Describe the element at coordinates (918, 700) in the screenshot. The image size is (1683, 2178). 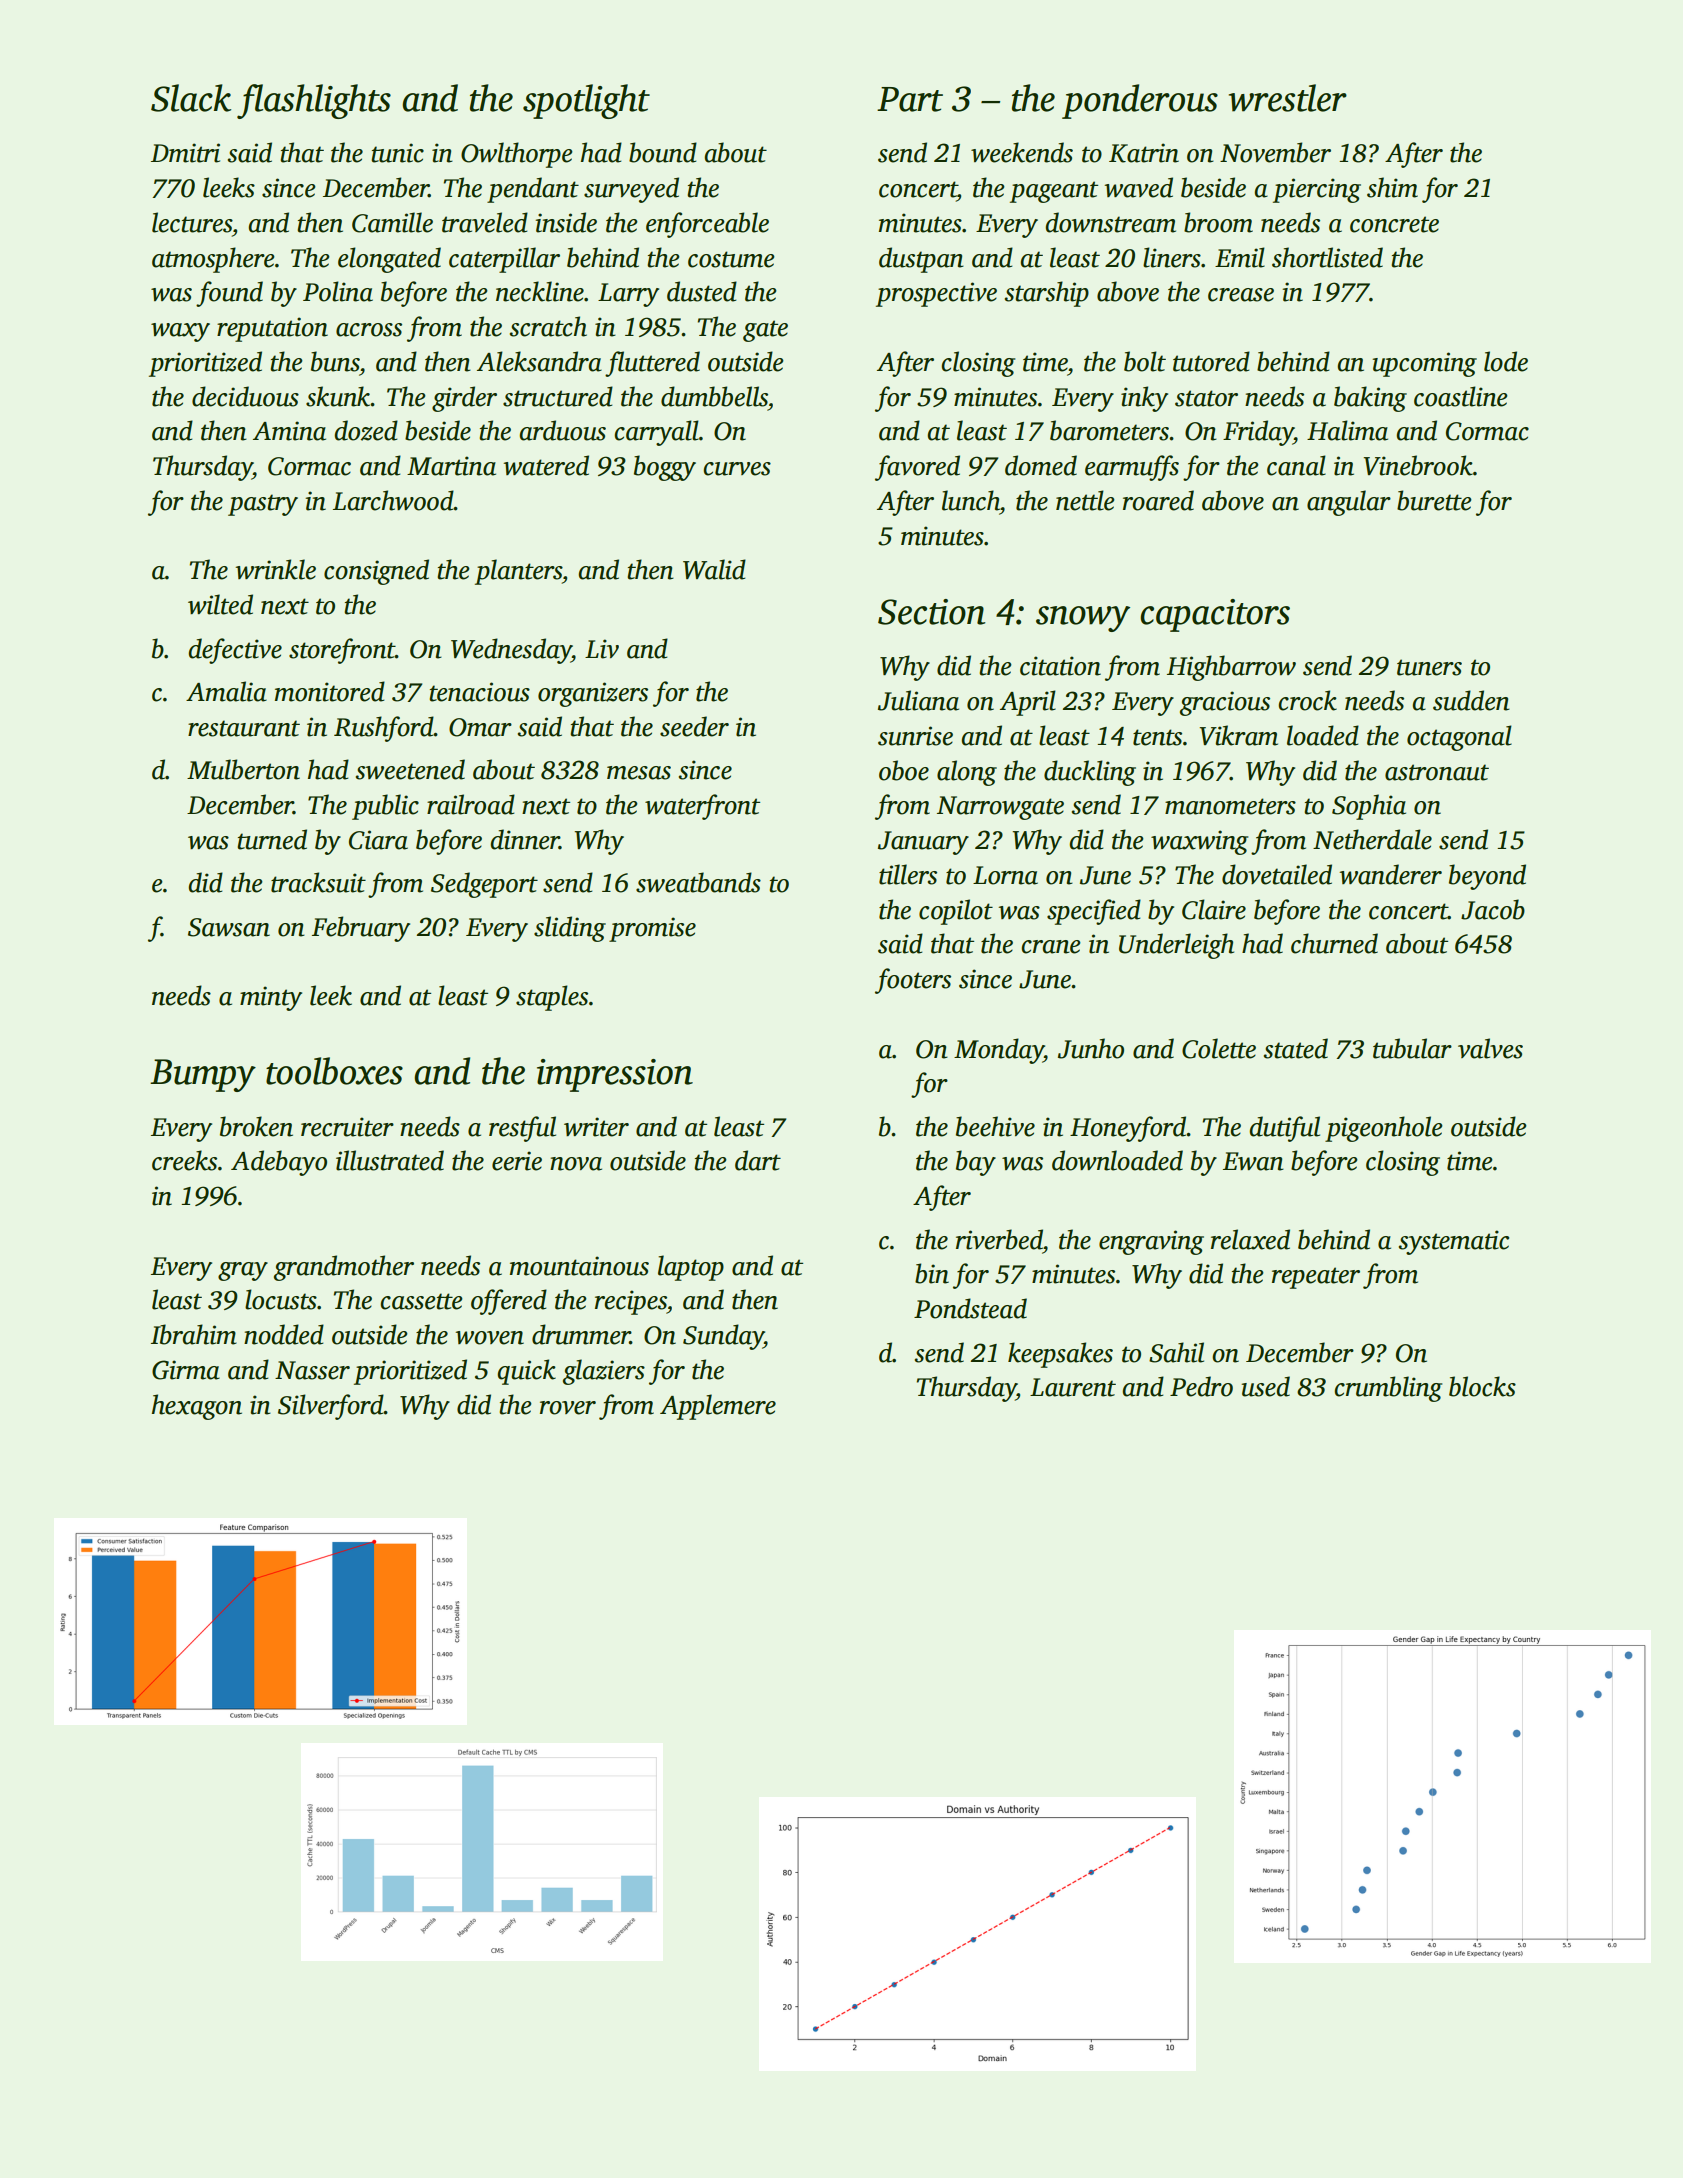
I see `Juliana` at that location.
